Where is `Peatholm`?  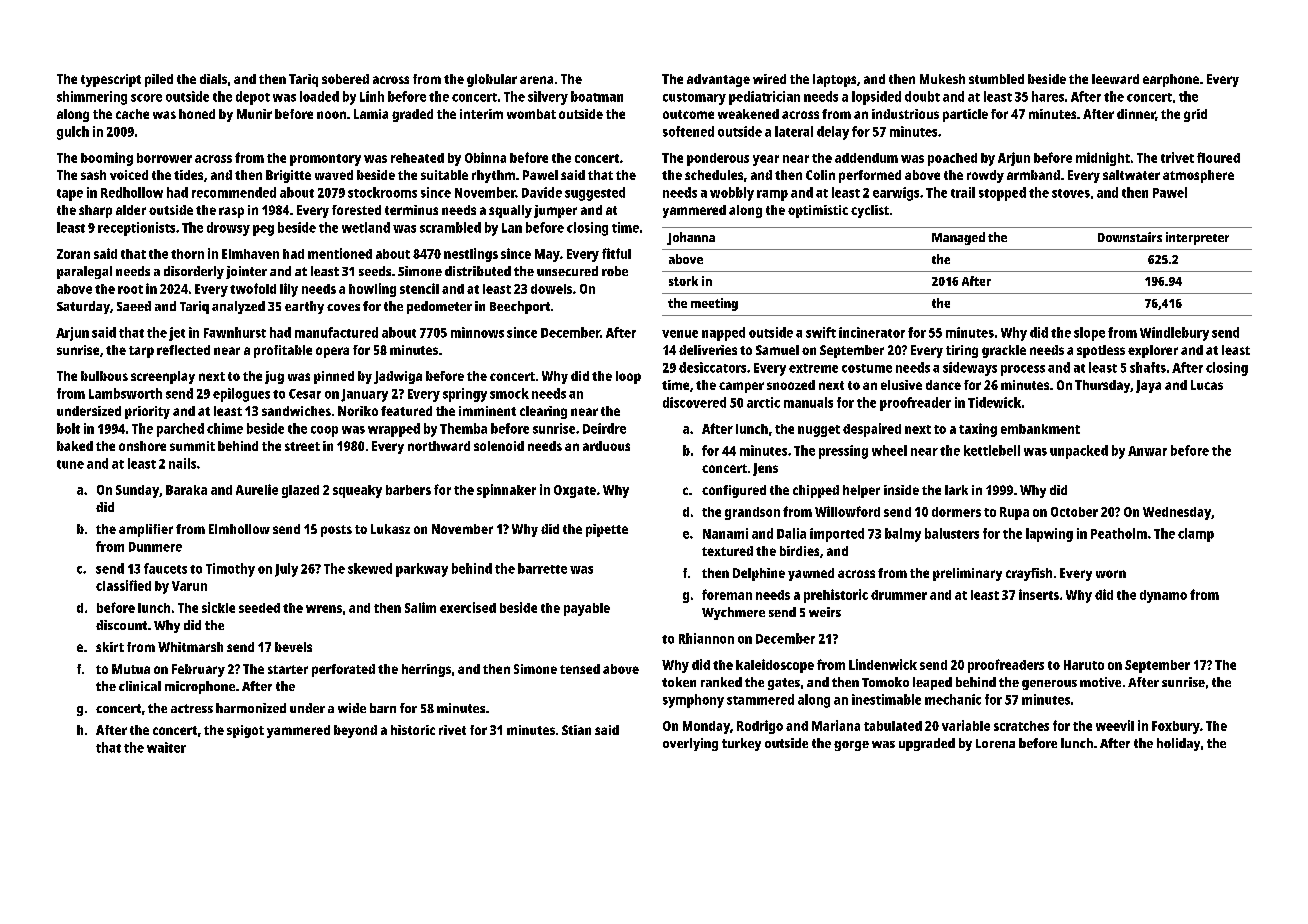 Peatholm is located at coordinates (1119, 533).
